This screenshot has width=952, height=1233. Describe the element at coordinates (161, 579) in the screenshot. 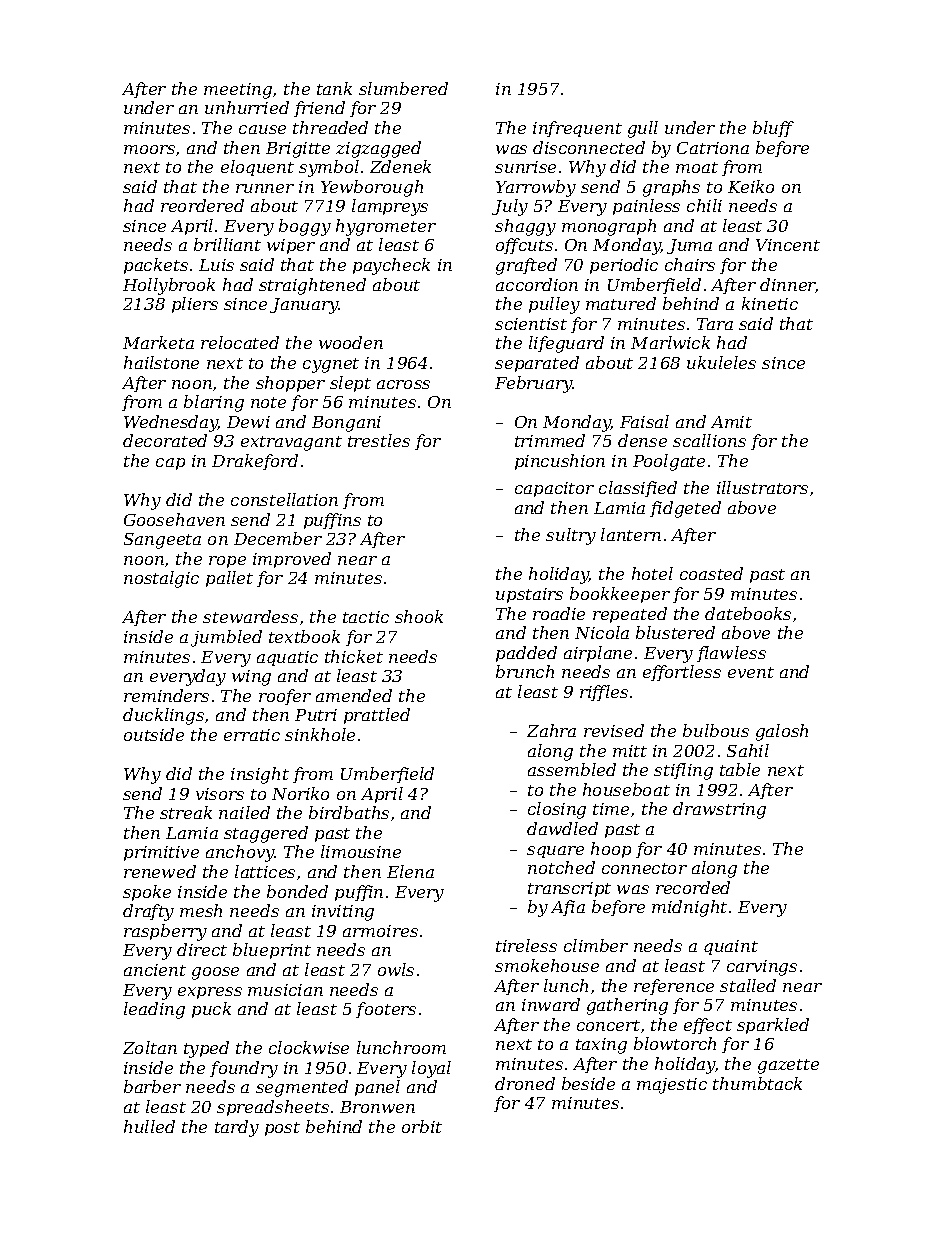

I see `nostalgic` at that location.
